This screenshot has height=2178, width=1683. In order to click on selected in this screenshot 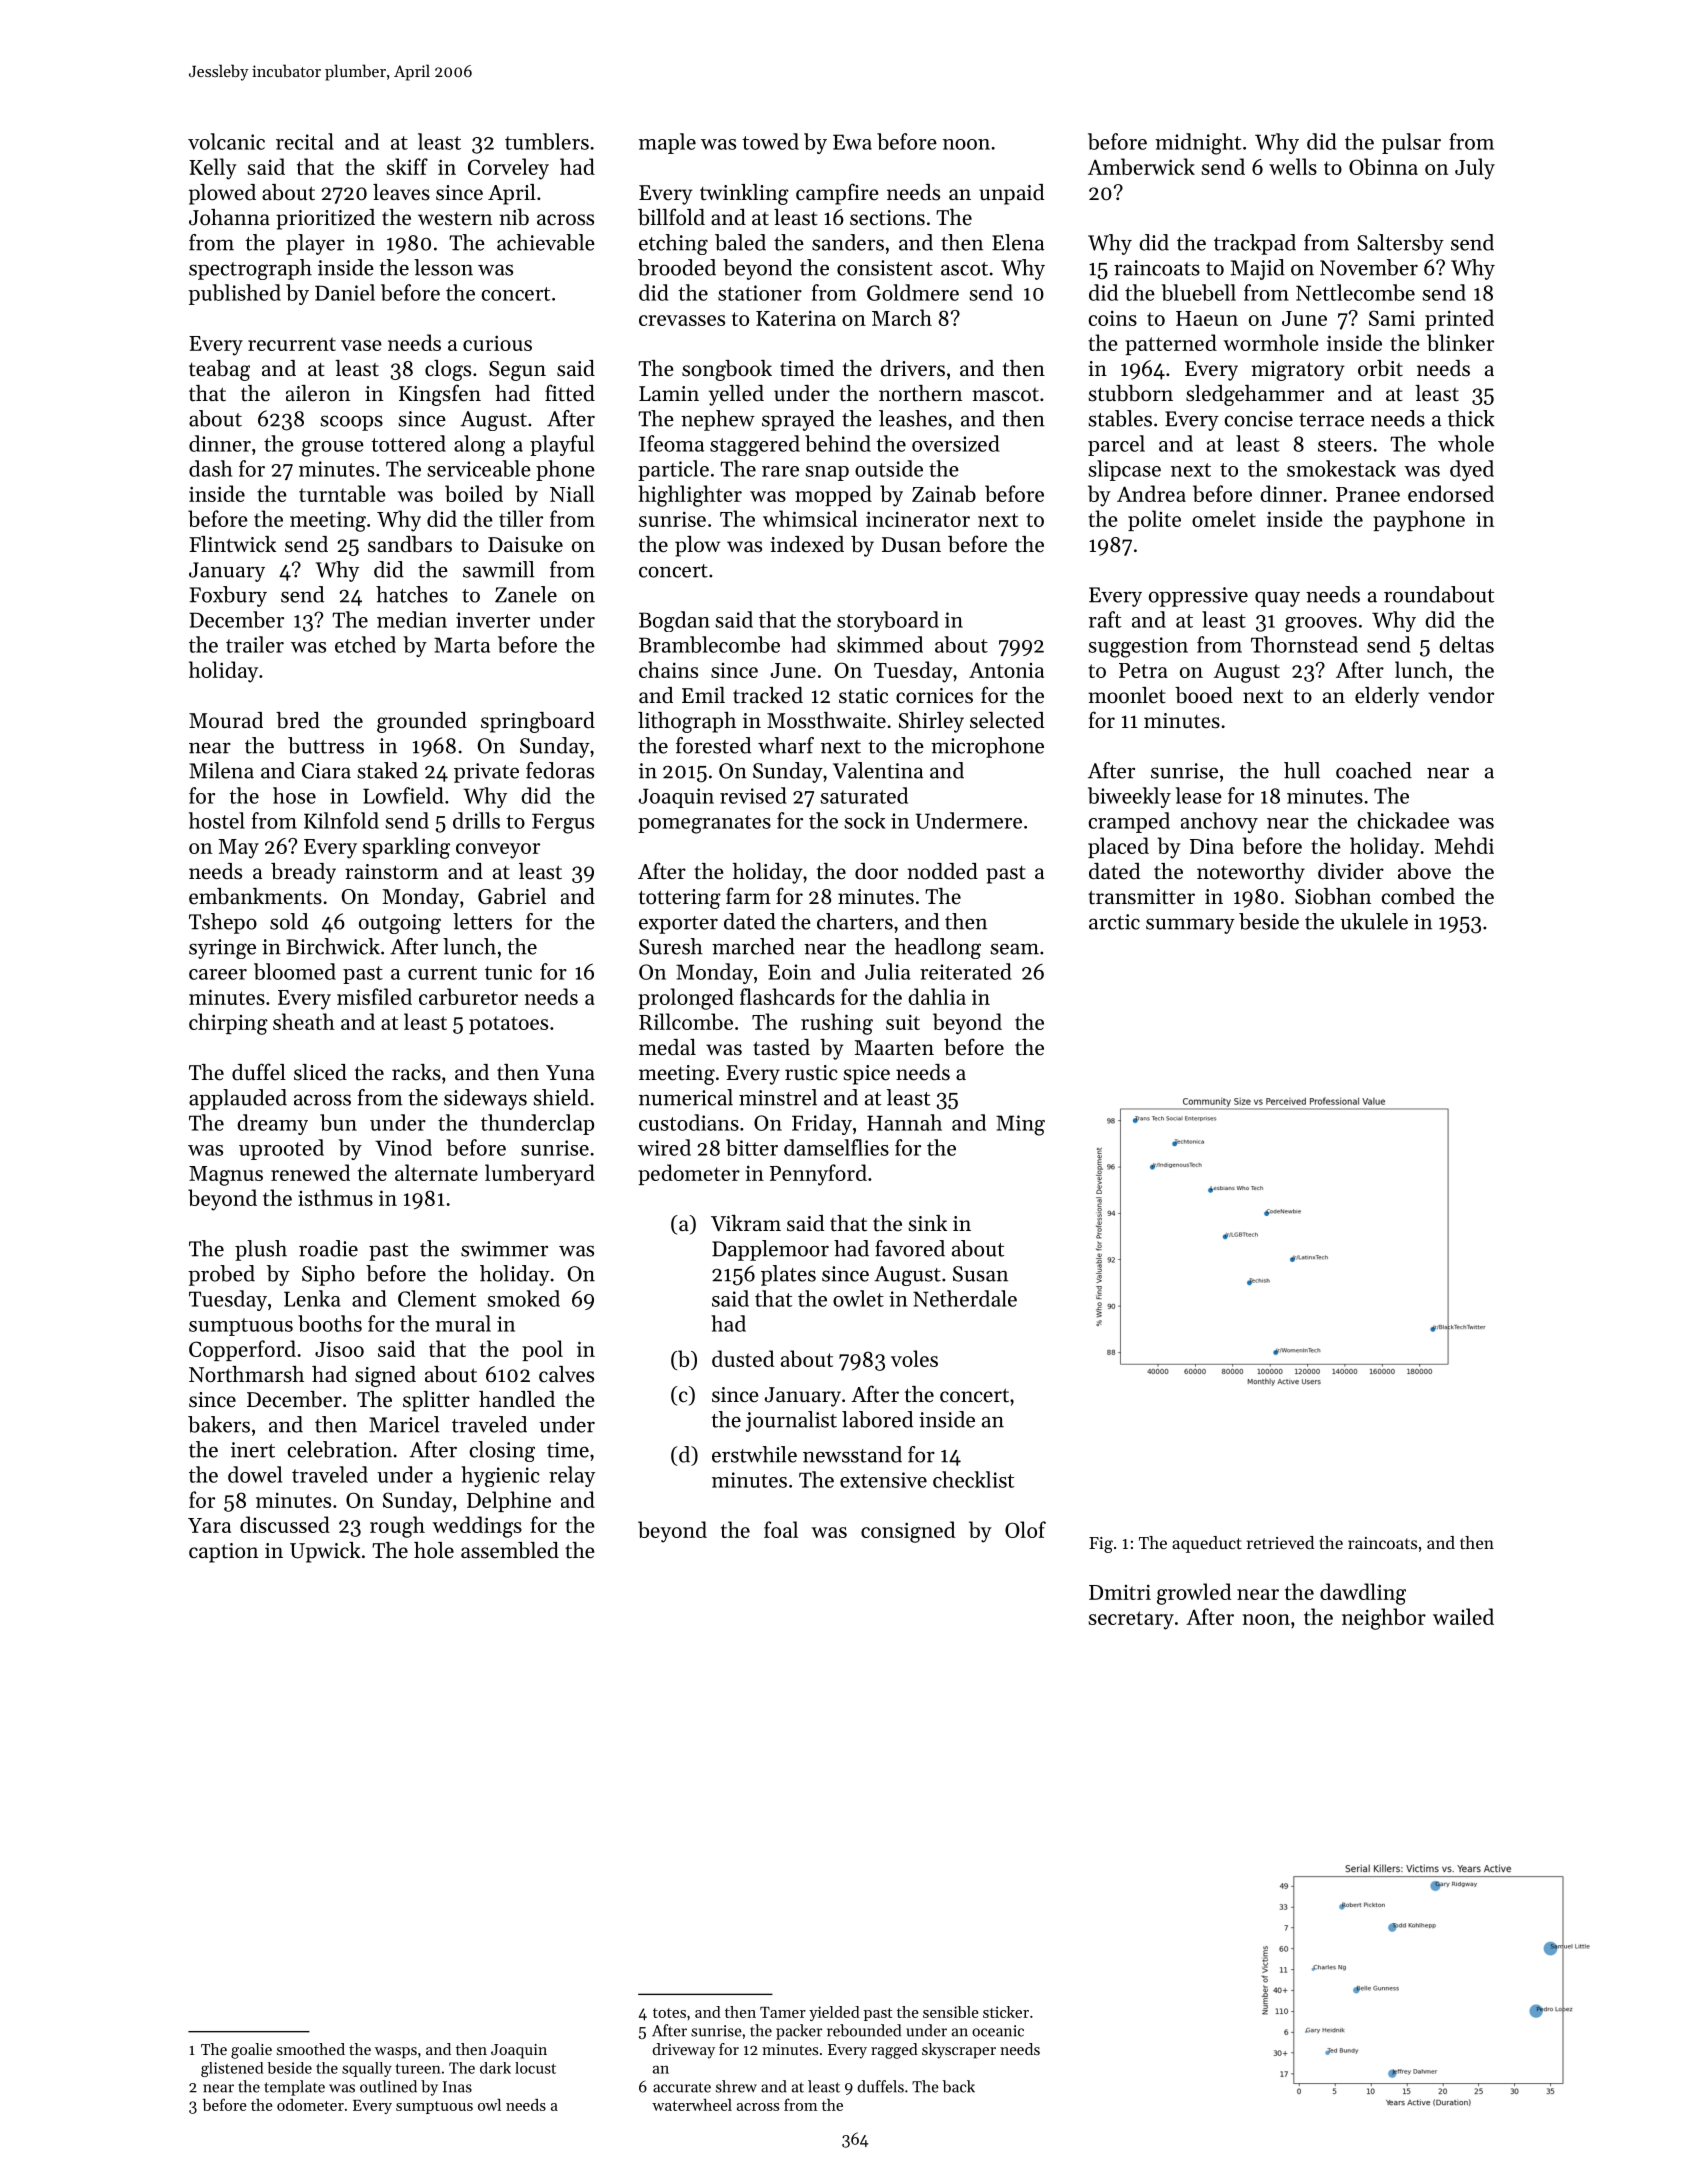, I will do `click(1007, 720)`.
